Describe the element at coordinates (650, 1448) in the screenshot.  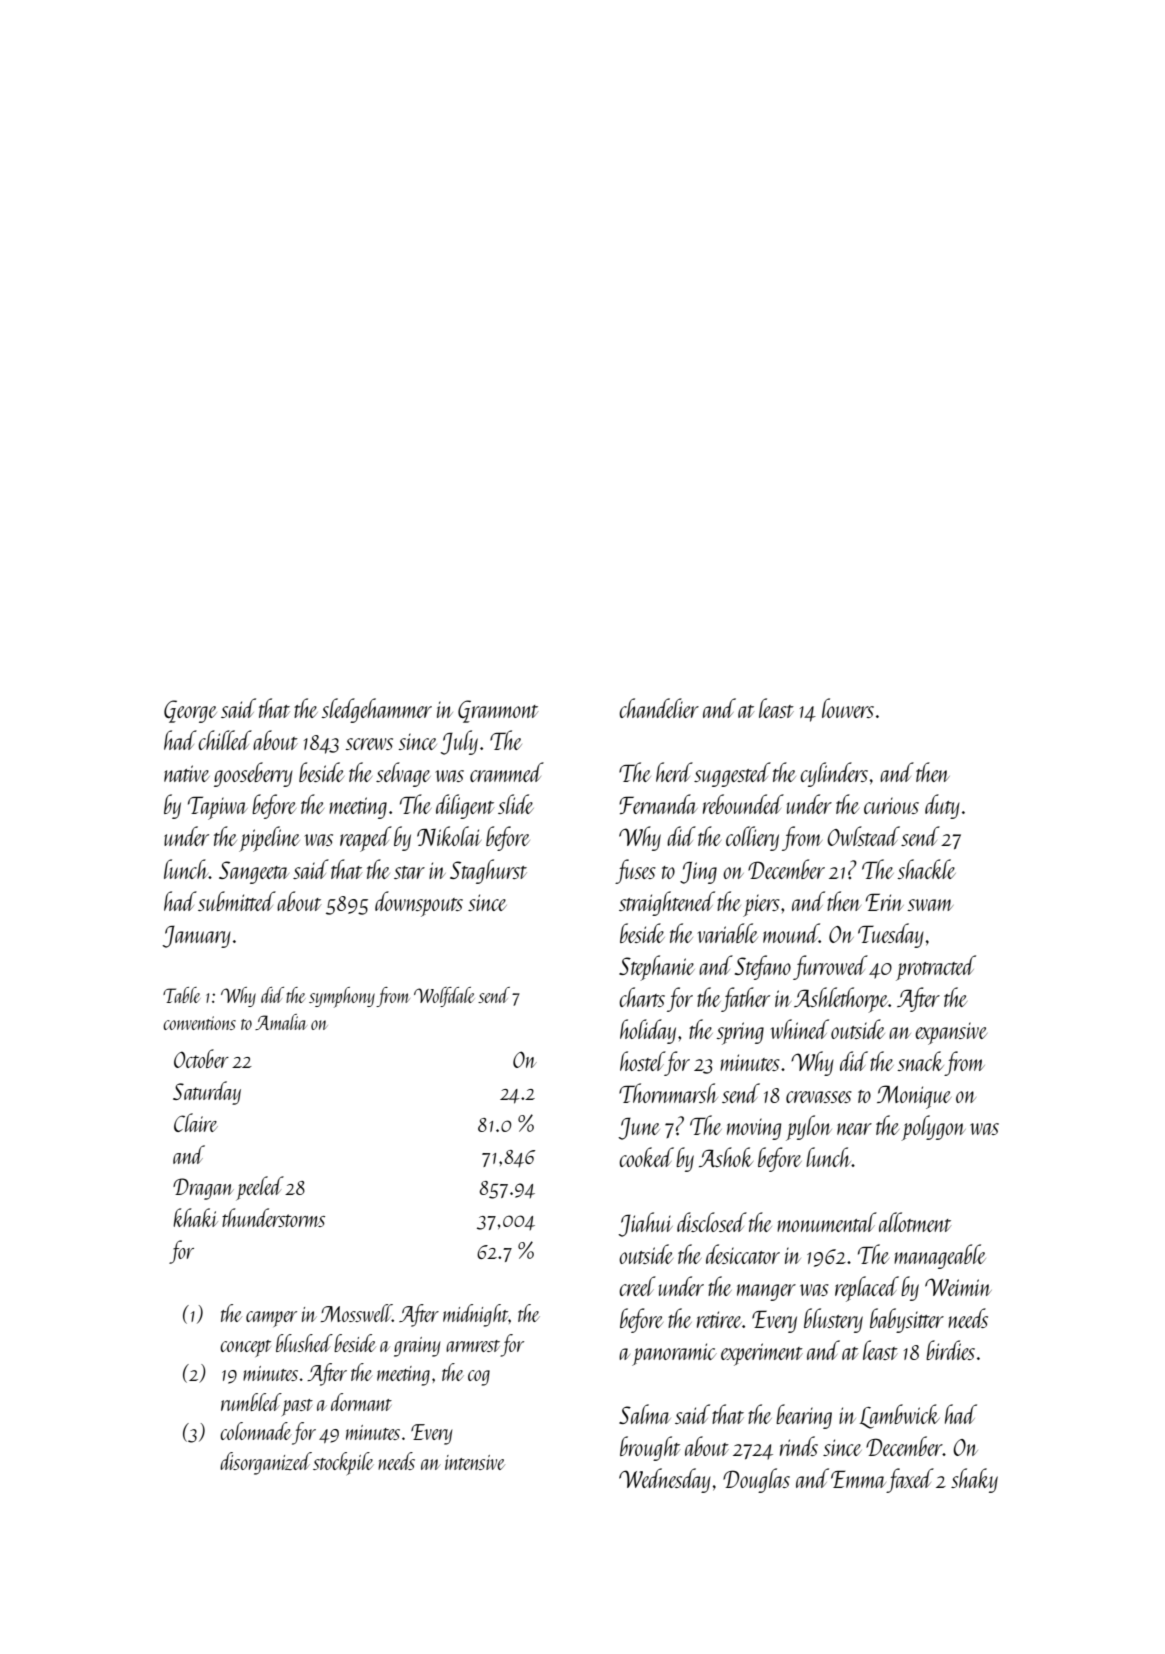
I see `brought` at that location.
